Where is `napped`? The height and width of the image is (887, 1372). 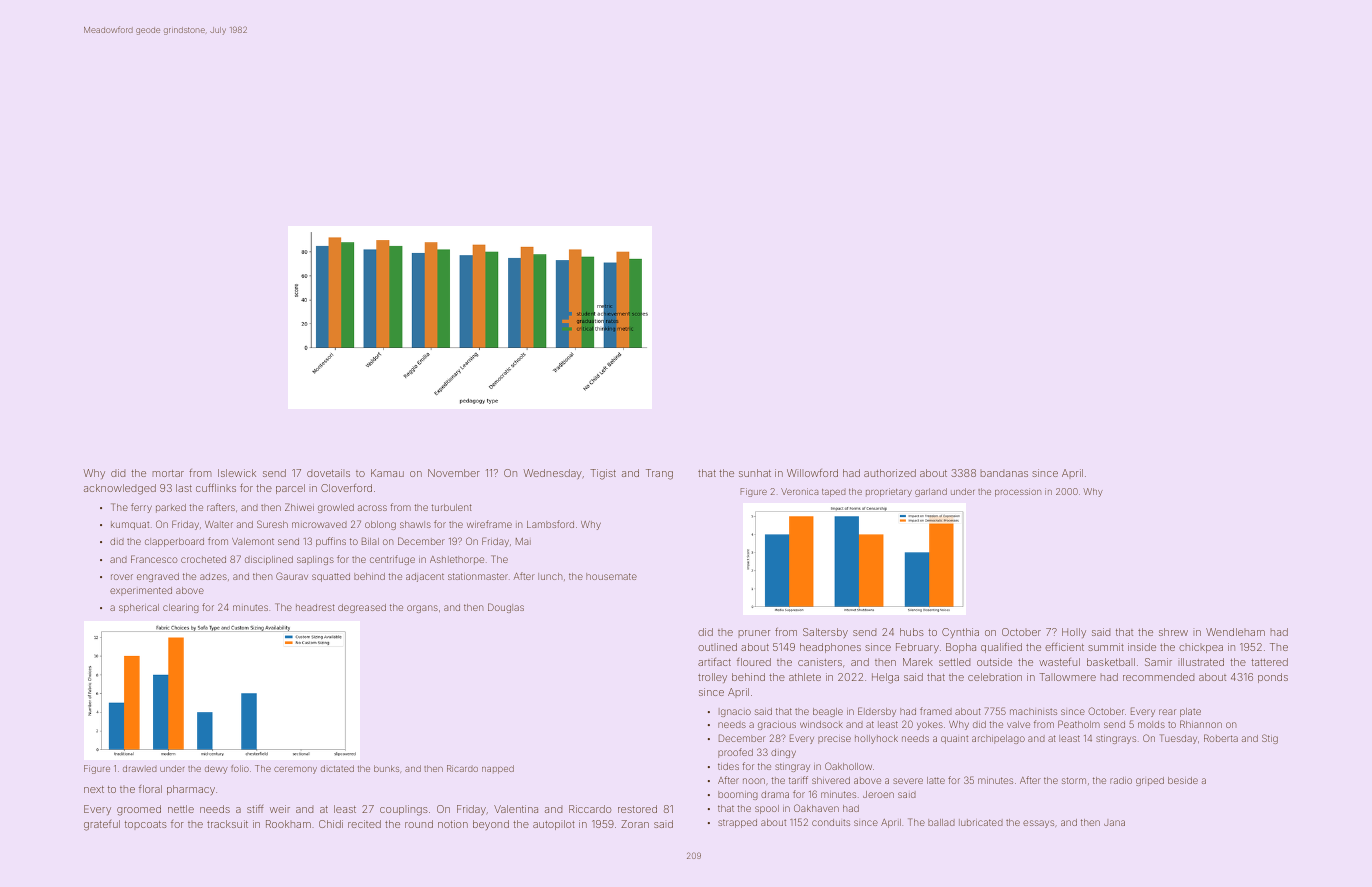
napped is located at coordinates (498, 769).
